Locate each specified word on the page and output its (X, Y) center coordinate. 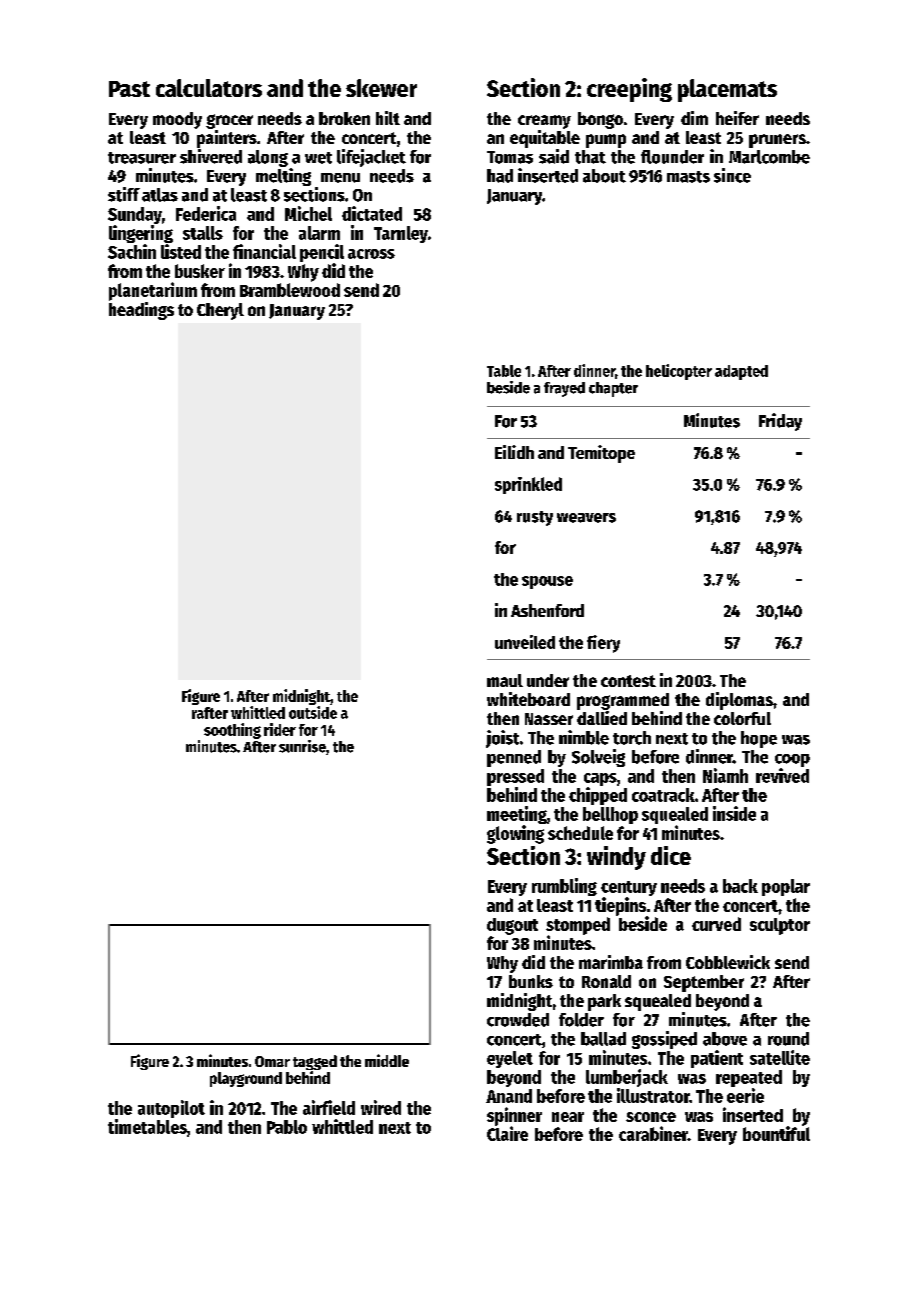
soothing (232, 731)
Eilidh (514, 452)
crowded (518, 1020)
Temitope (601, 454)
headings (141, 311)
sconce (651, 1117)
